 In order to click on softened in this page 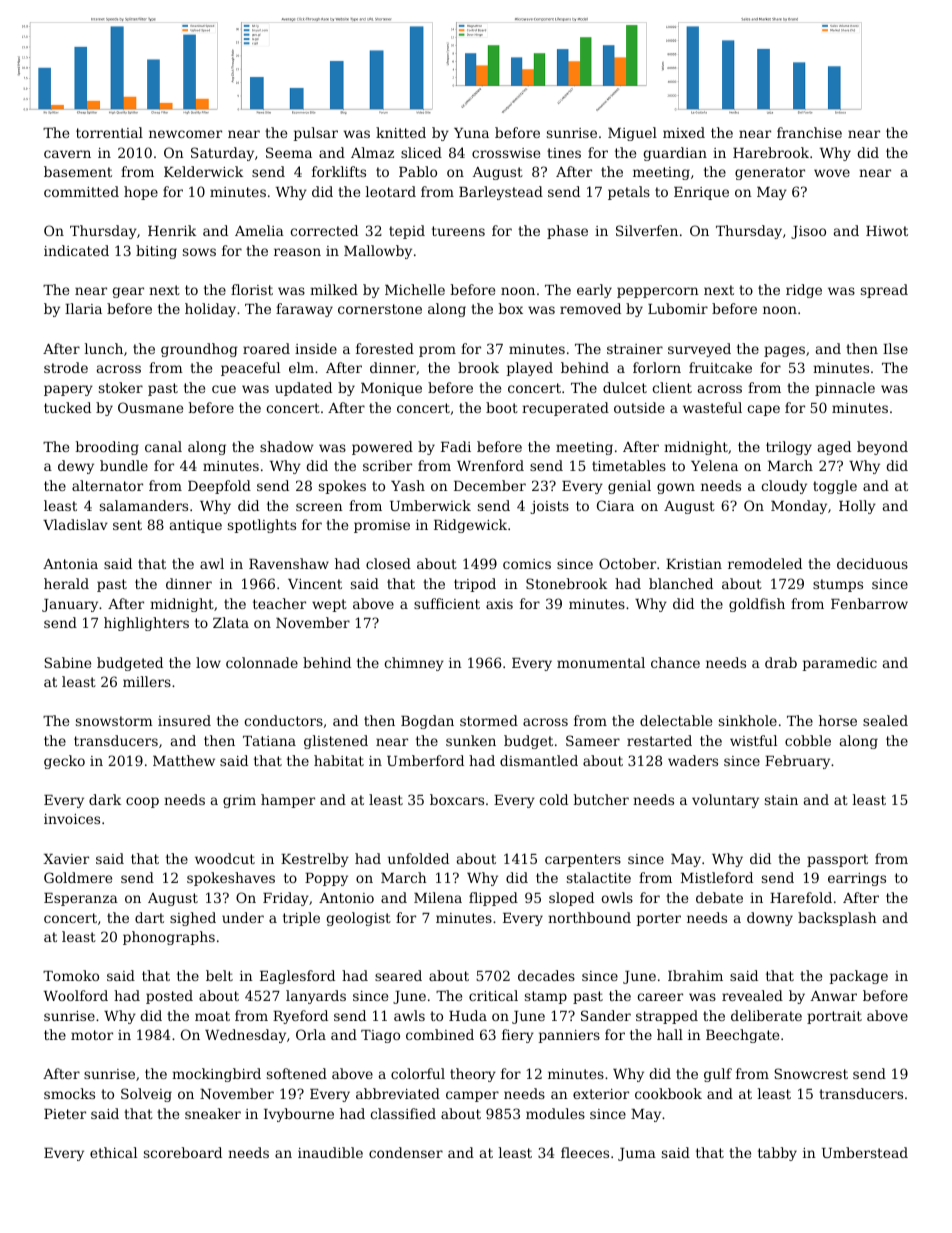, I will do `click(297, 1073)`.
